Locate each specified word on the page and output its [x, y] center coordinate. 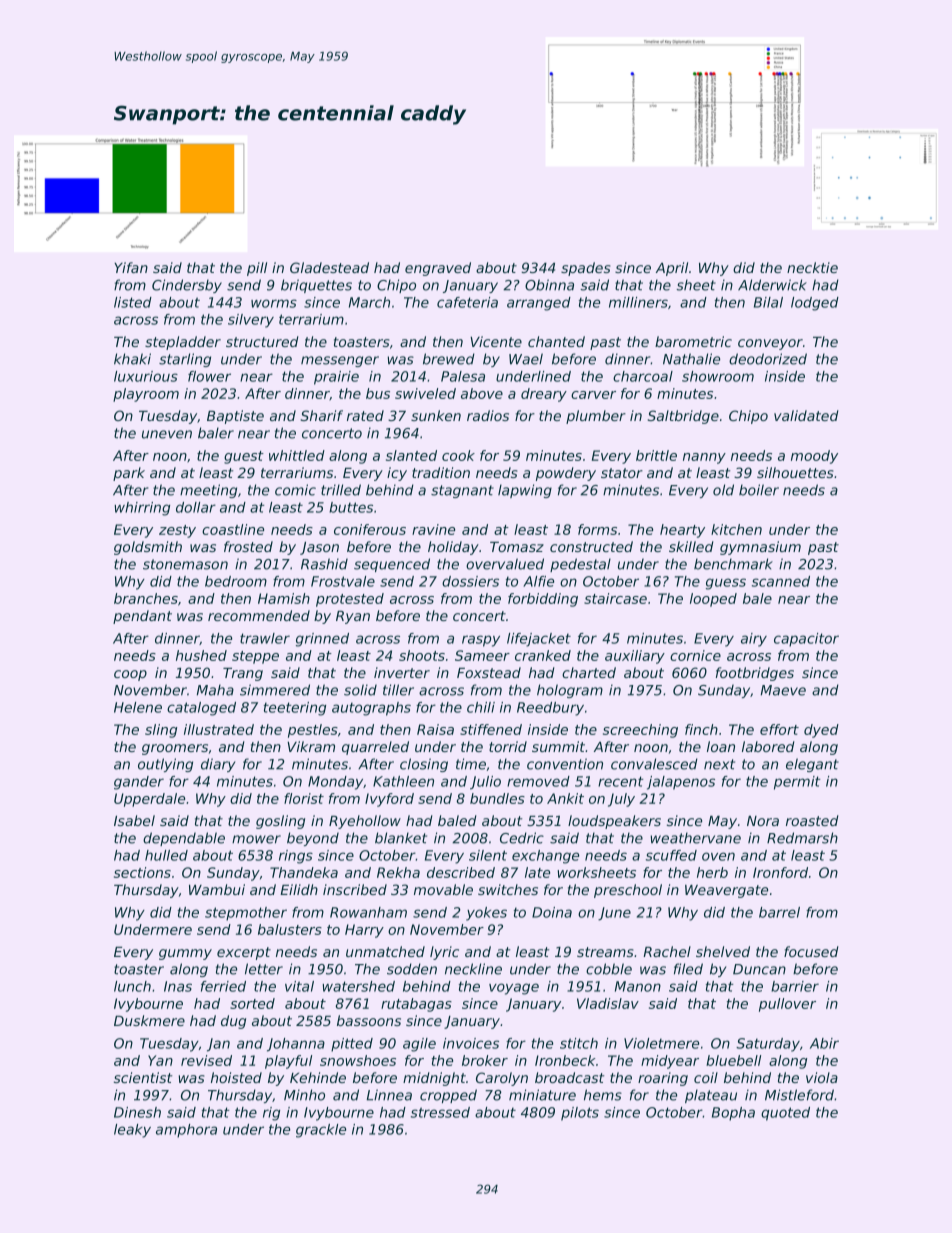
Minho [304, 1095]
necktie [812, 267]
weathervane [696, 838]
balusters [290, 929]
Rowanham [368, 912]
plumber [596, 417]
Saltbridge [683, 417]
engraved [438, 269]
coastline [233, 529]
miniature [542, 1095]
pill [257, 269]
